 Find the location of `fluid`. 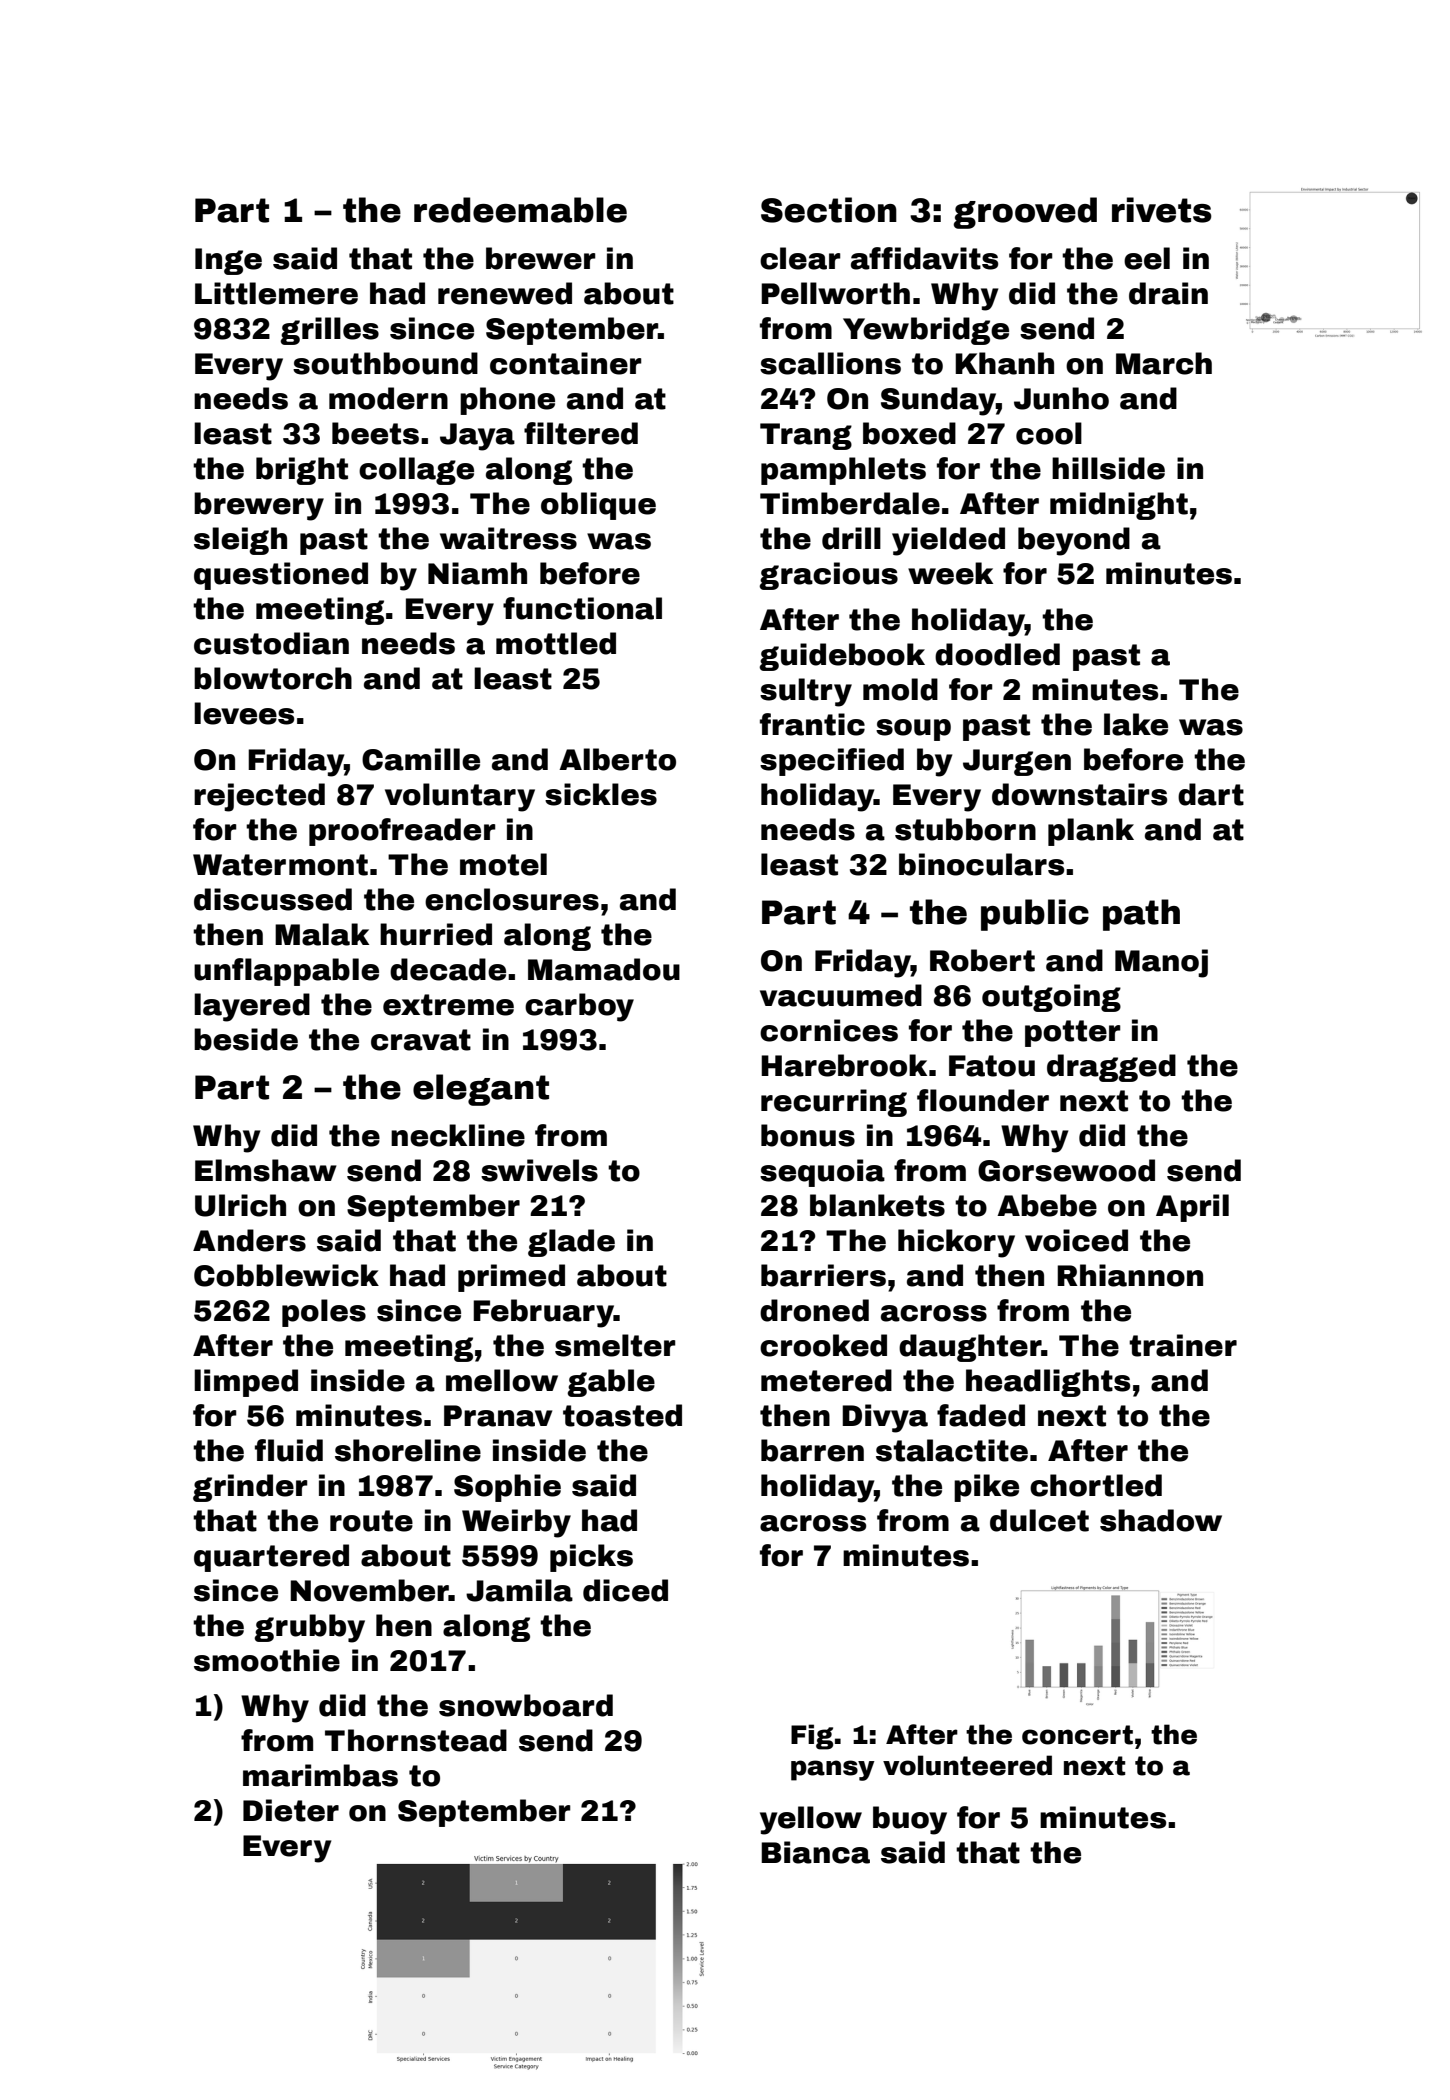

fluid is located at coordinates (289, 1450).
